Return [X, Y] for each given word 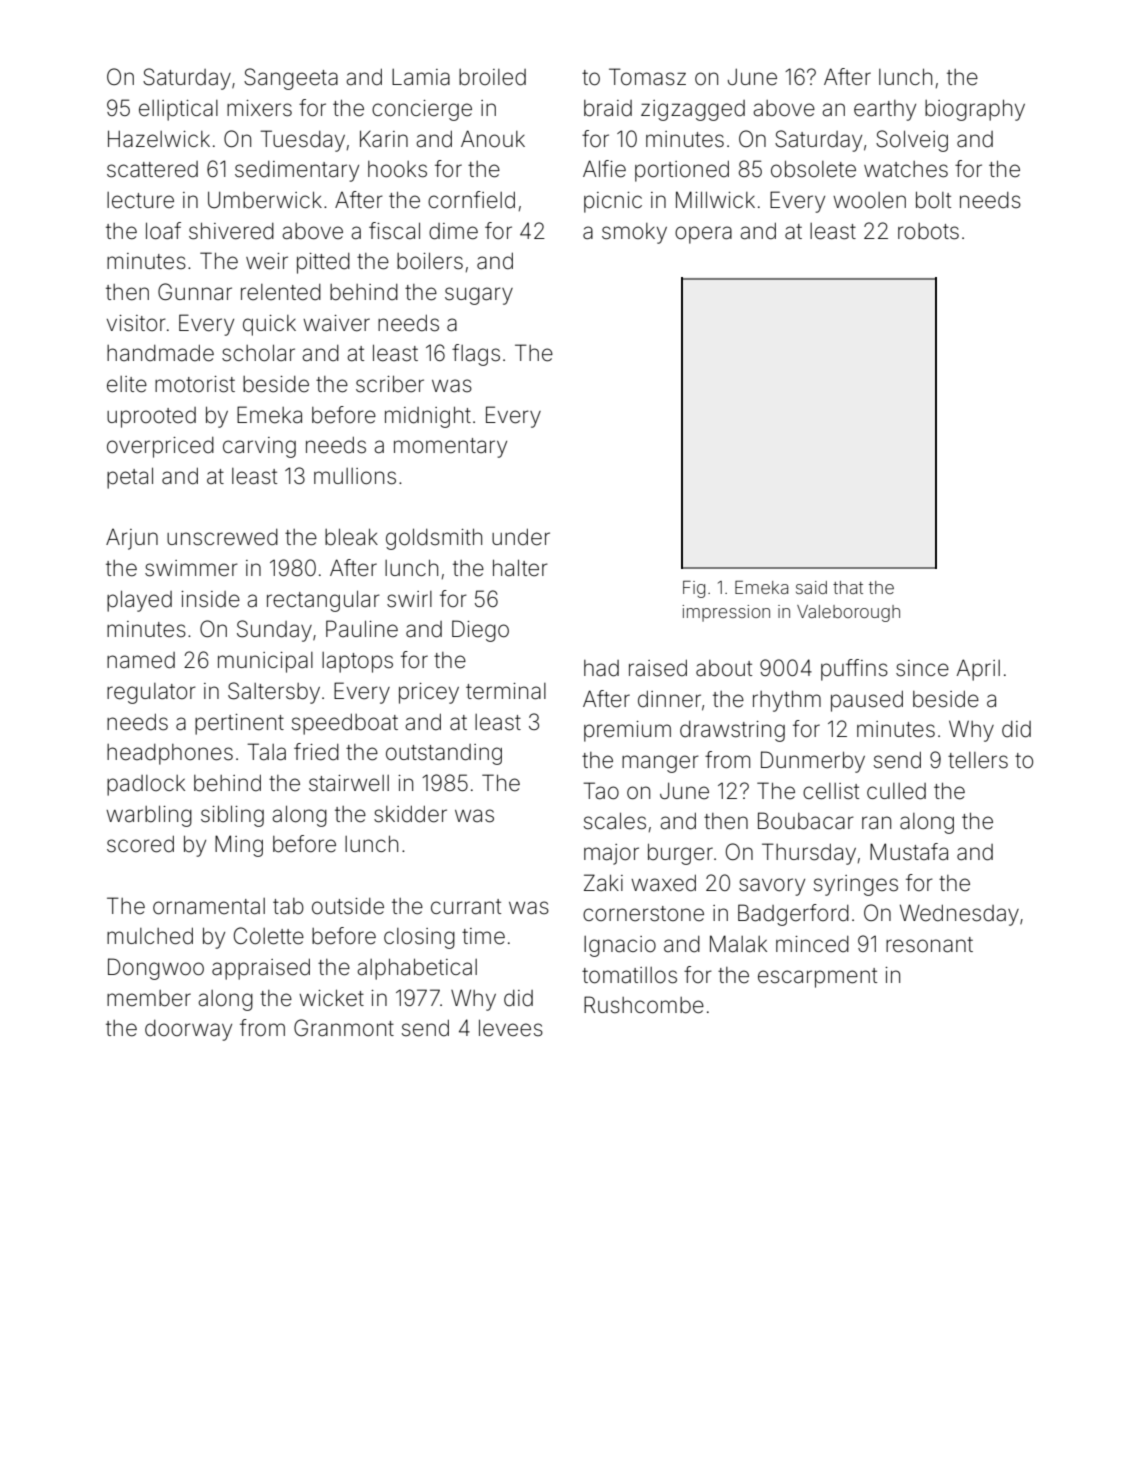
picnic [613, 202]
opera [703, 235]
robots [928, 231]
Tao [601, 791]
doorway [188, 1030]
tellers [978, 760]
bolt [933, 199]
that [848, 587]
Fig [694, 589]
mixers [259, 108]
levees [511, 1028]
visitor [136, 323]
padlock [146, 785]
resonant [929, 945]
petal [130, 478]
